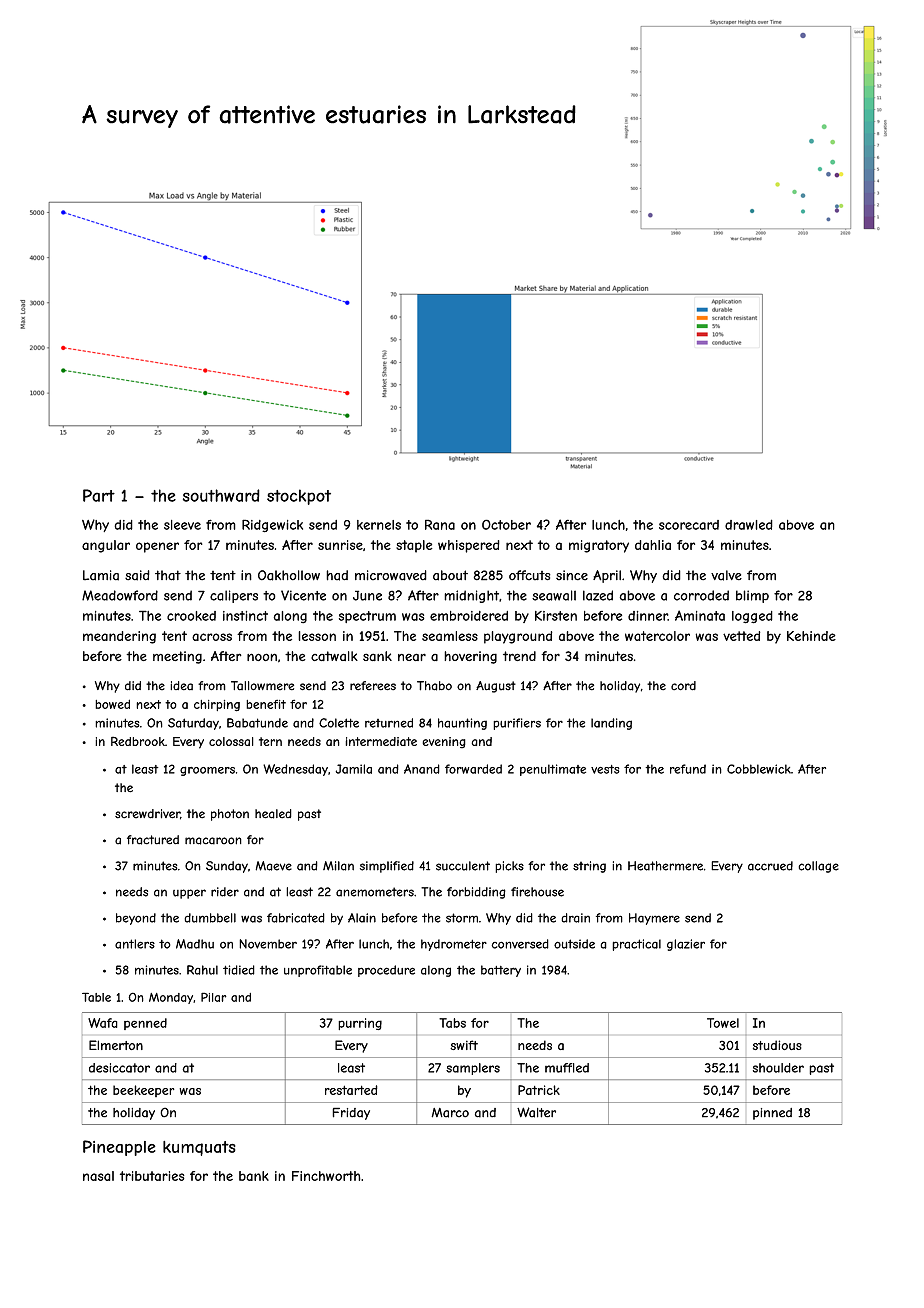  What do you see at coordinates (340, 545) in the document?
I see `sunrise` at bounding box center [340, 545].
